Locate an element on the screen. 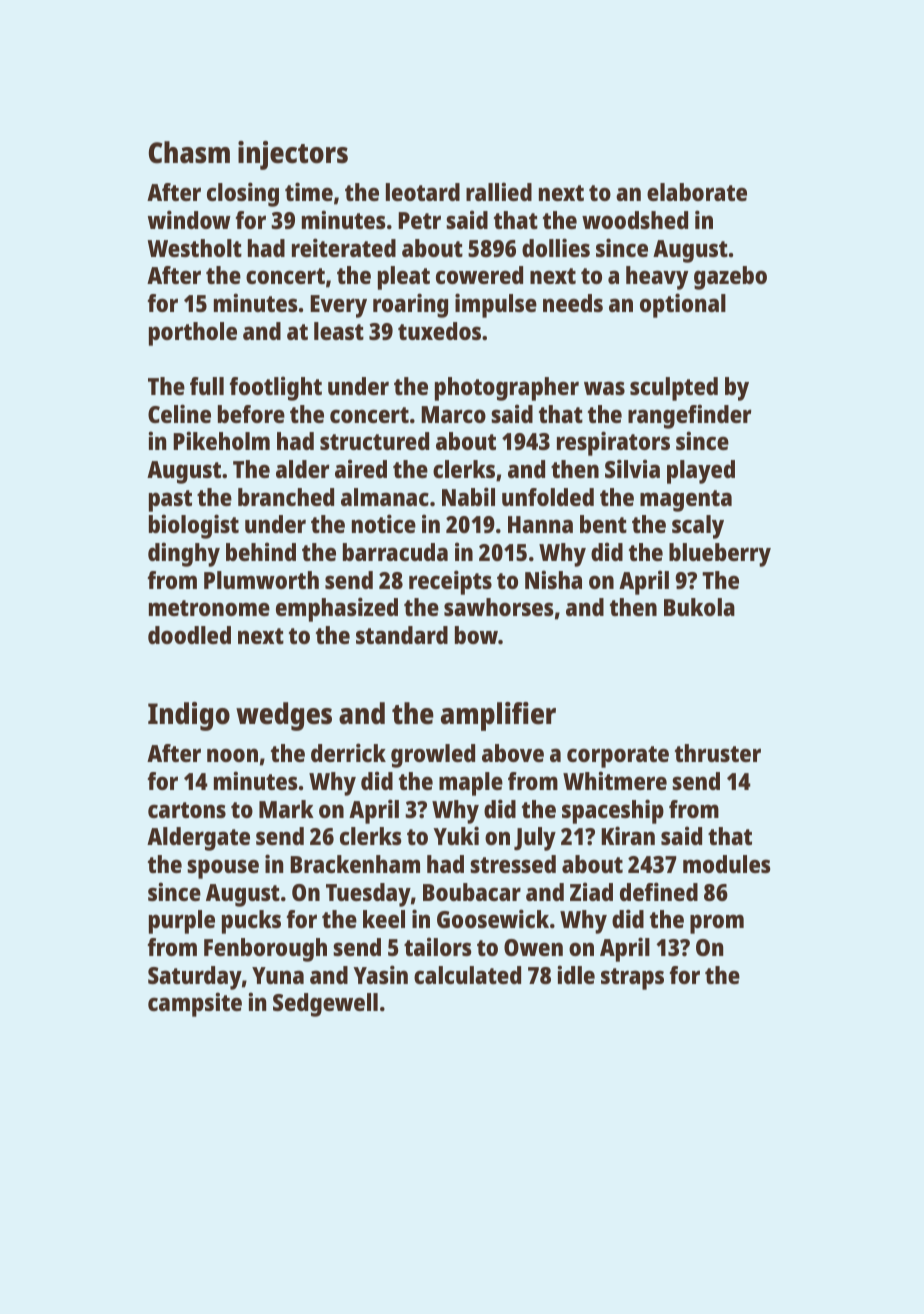  heavy is located at coordinates (657, 278).
